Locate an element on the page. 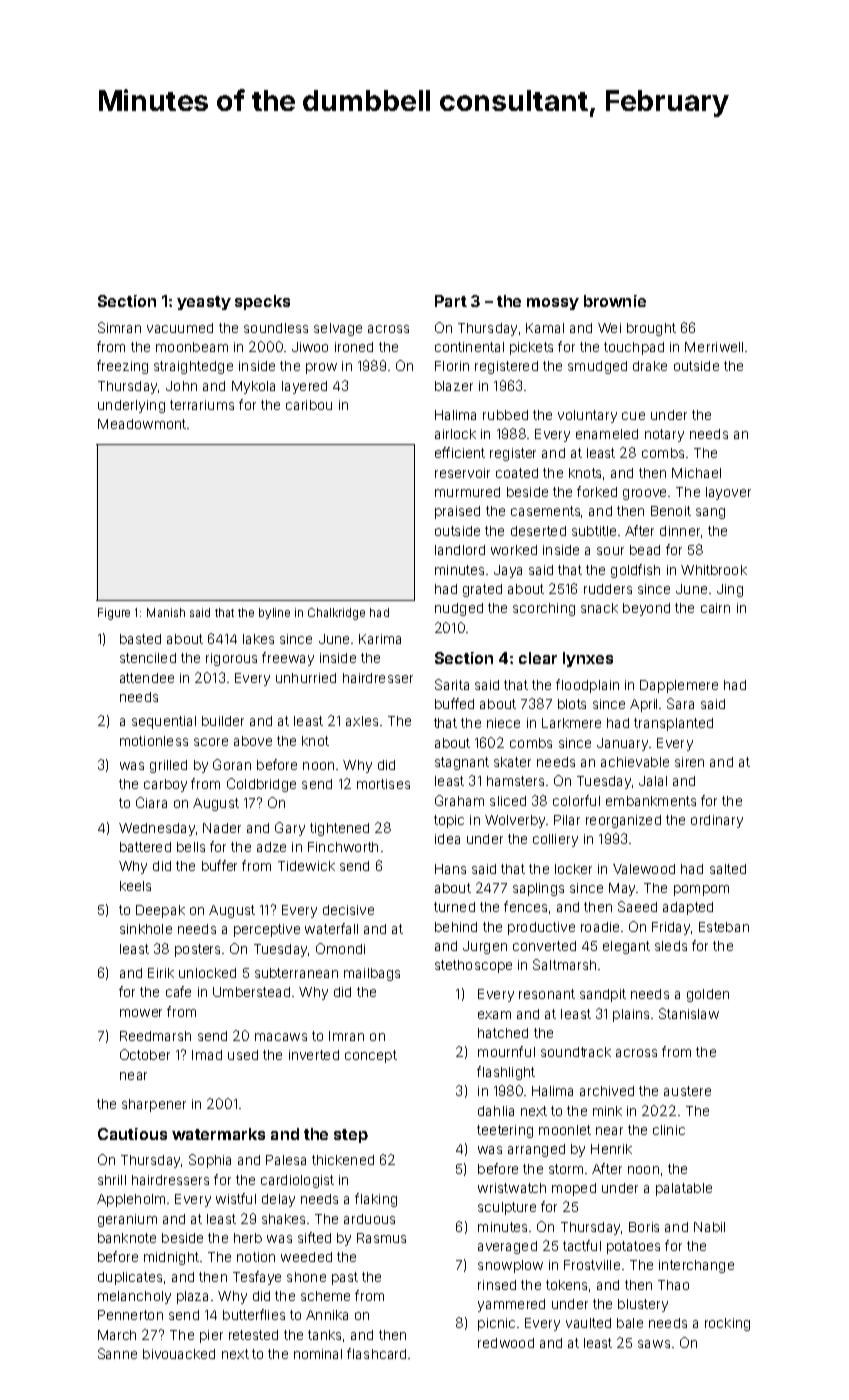  attendee is located at coordinates (147, 678).
